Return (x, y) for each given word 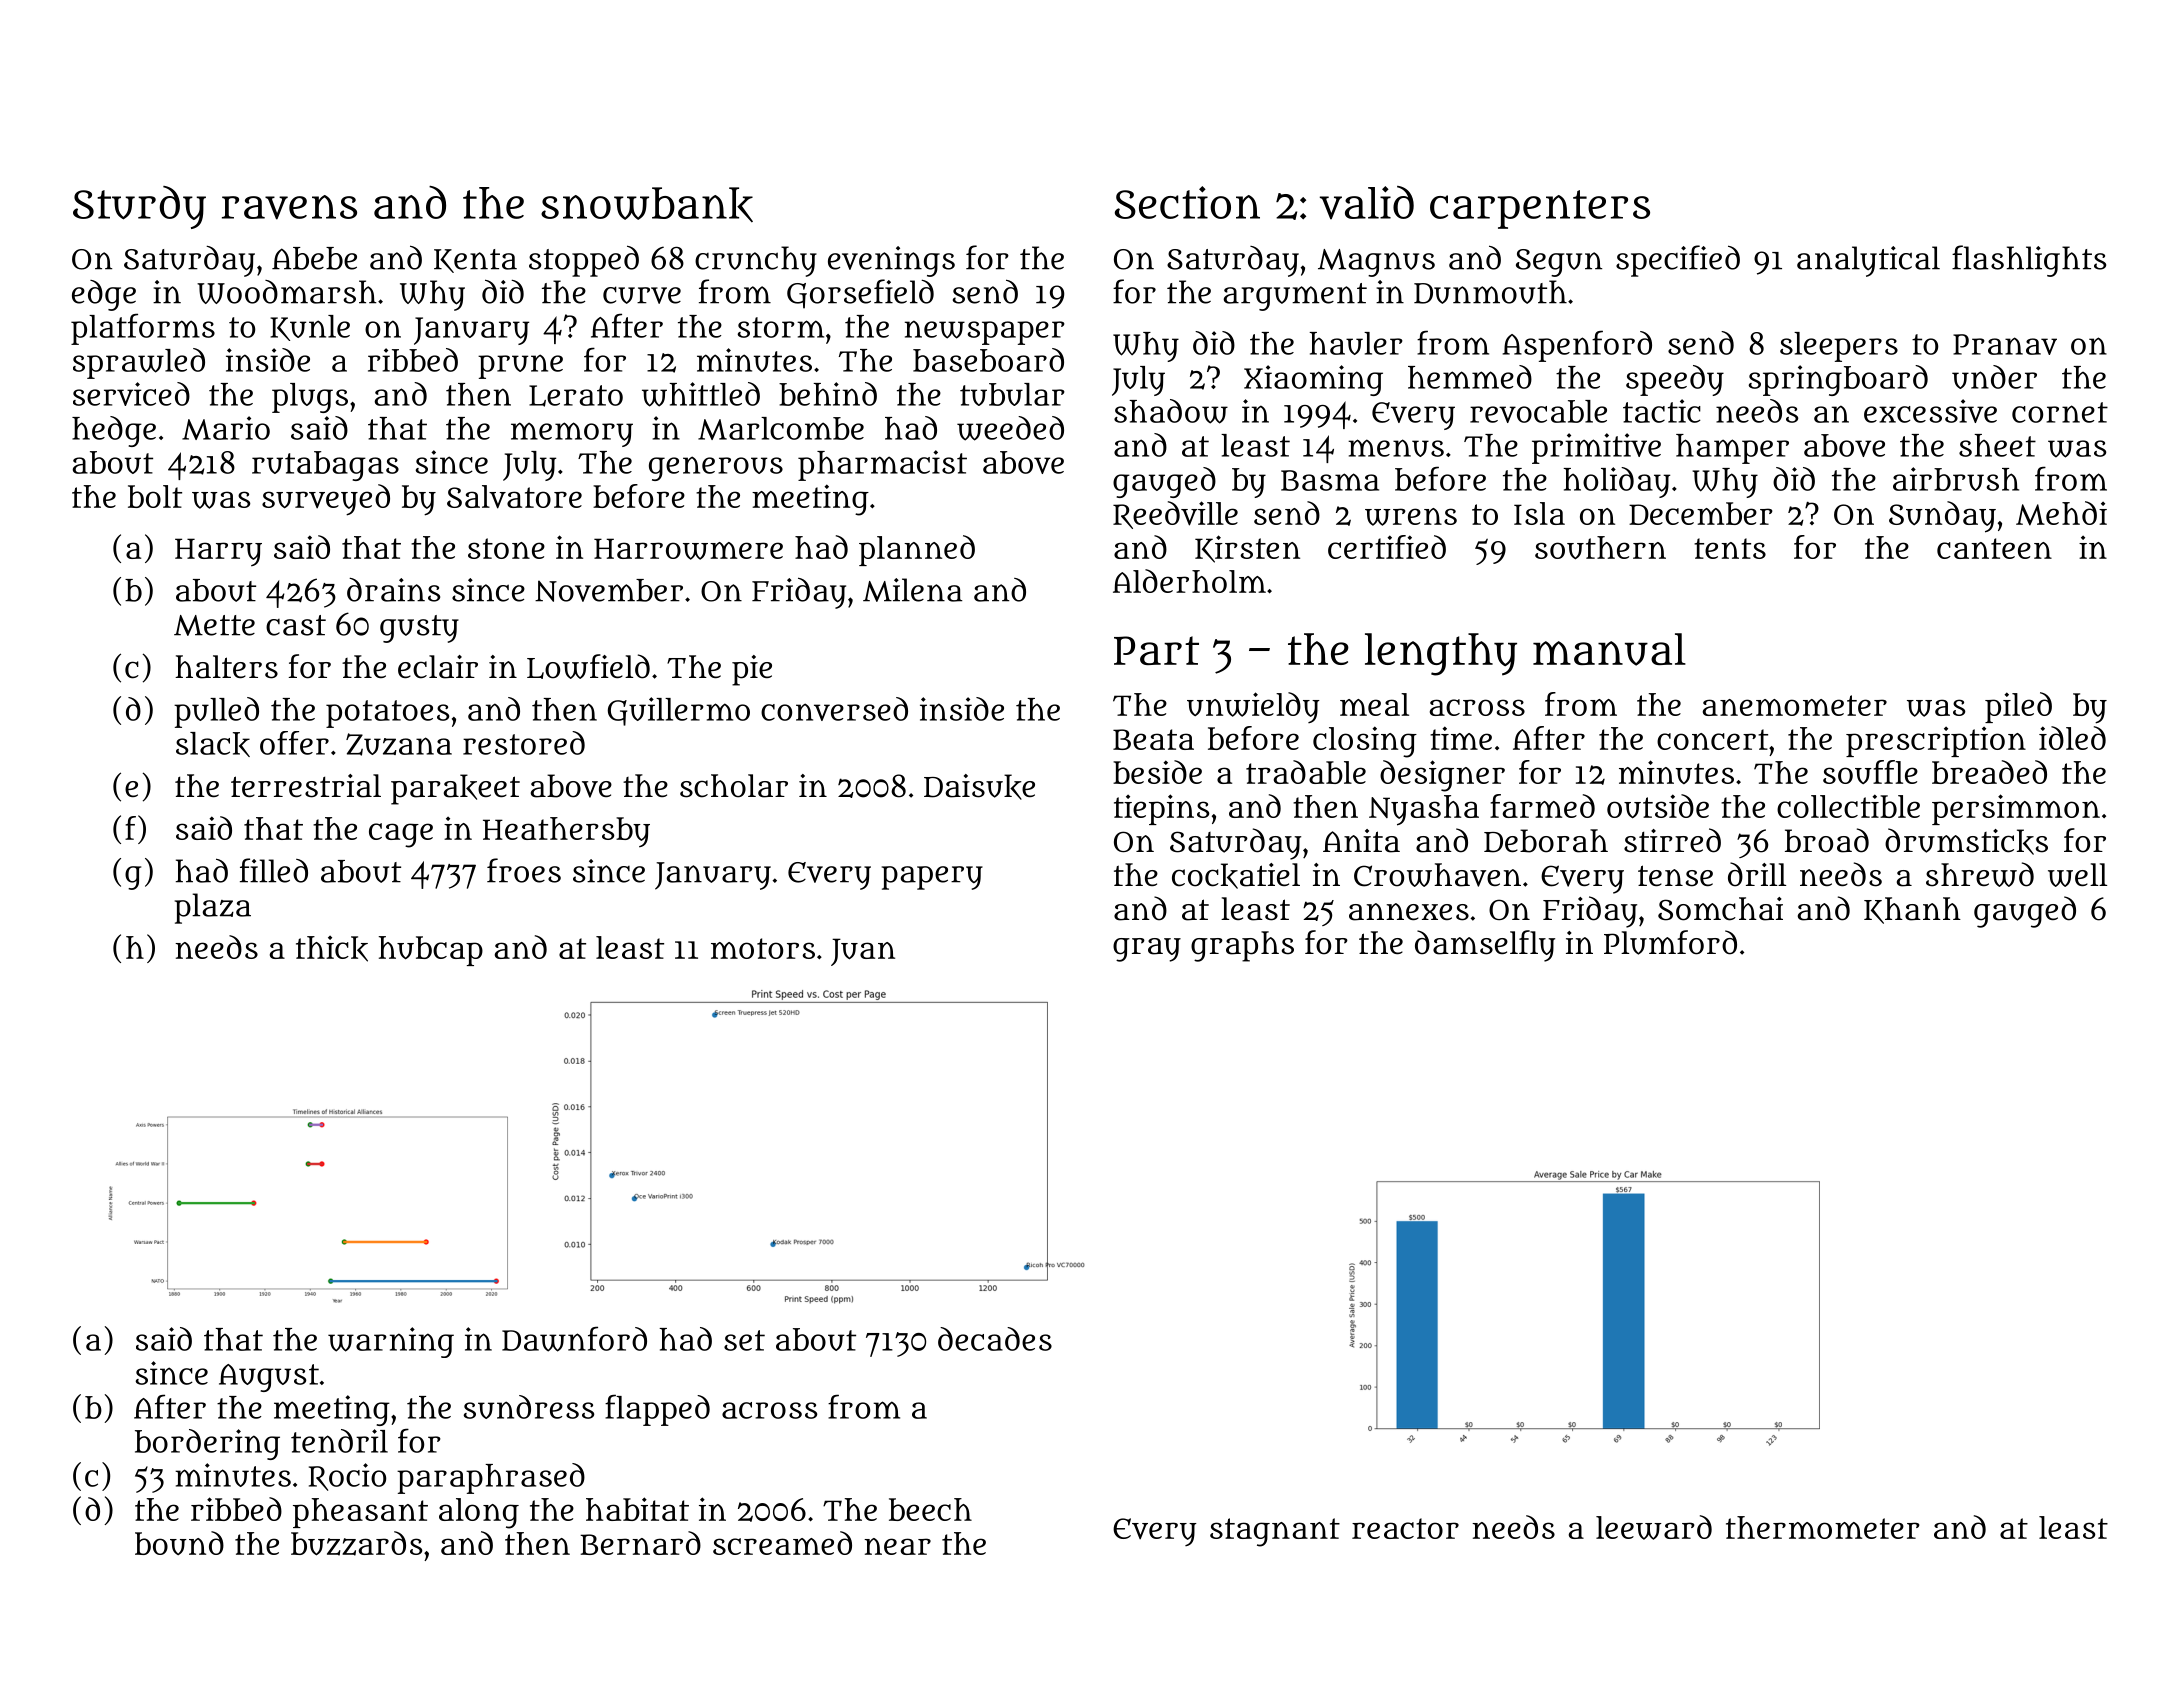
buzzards (356, 1543)
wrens (1411, 517)
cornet (2060, 412)
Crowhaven (1437, 875)
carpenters (1540, 209)
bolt (155, 496)
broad (1827, 840)
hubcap (431, 951)
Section (1187, 202)
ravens (289, 207)
